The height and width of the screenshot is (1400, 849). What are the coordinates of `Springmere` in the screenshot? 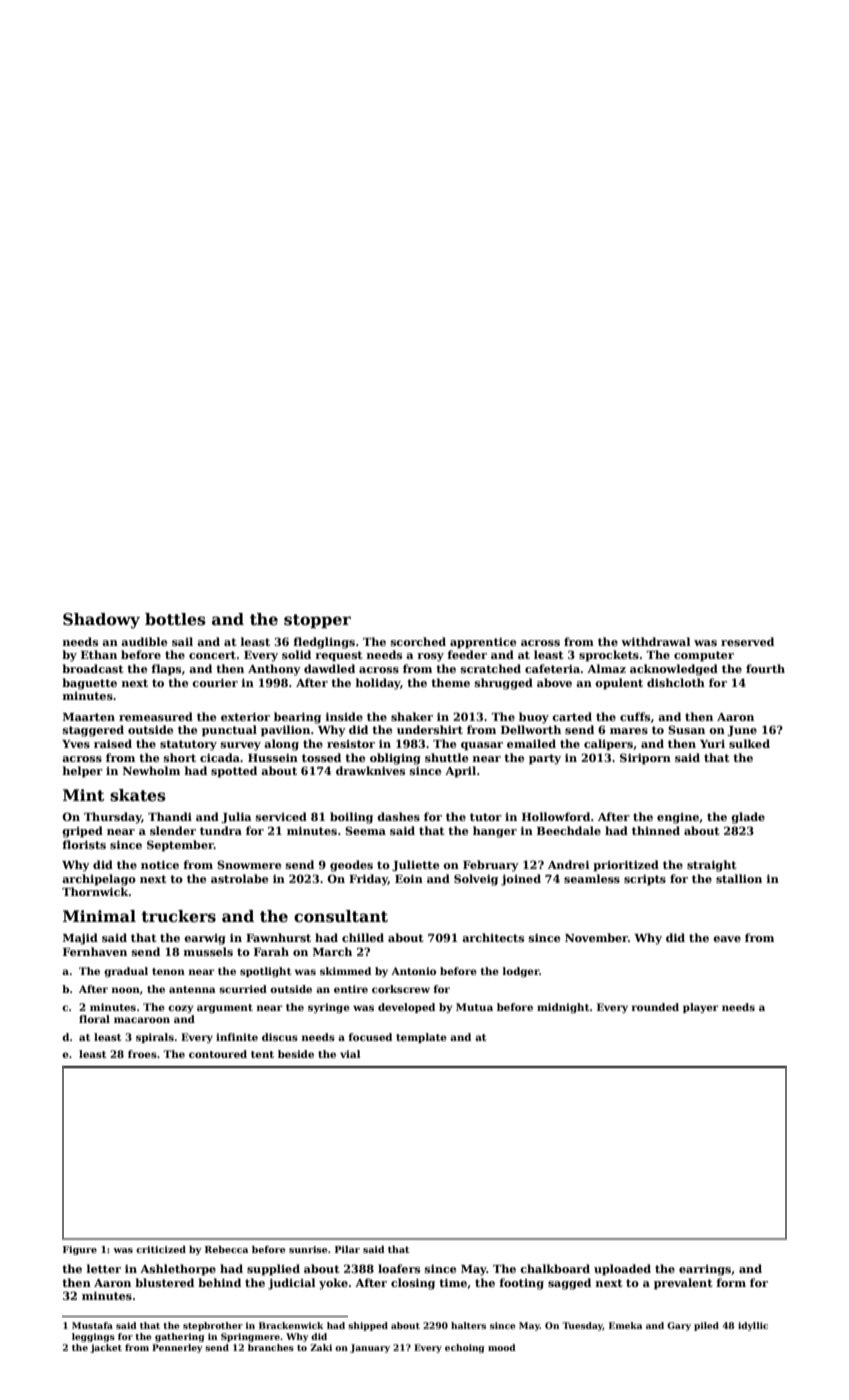 It's located at (250, 1337).
